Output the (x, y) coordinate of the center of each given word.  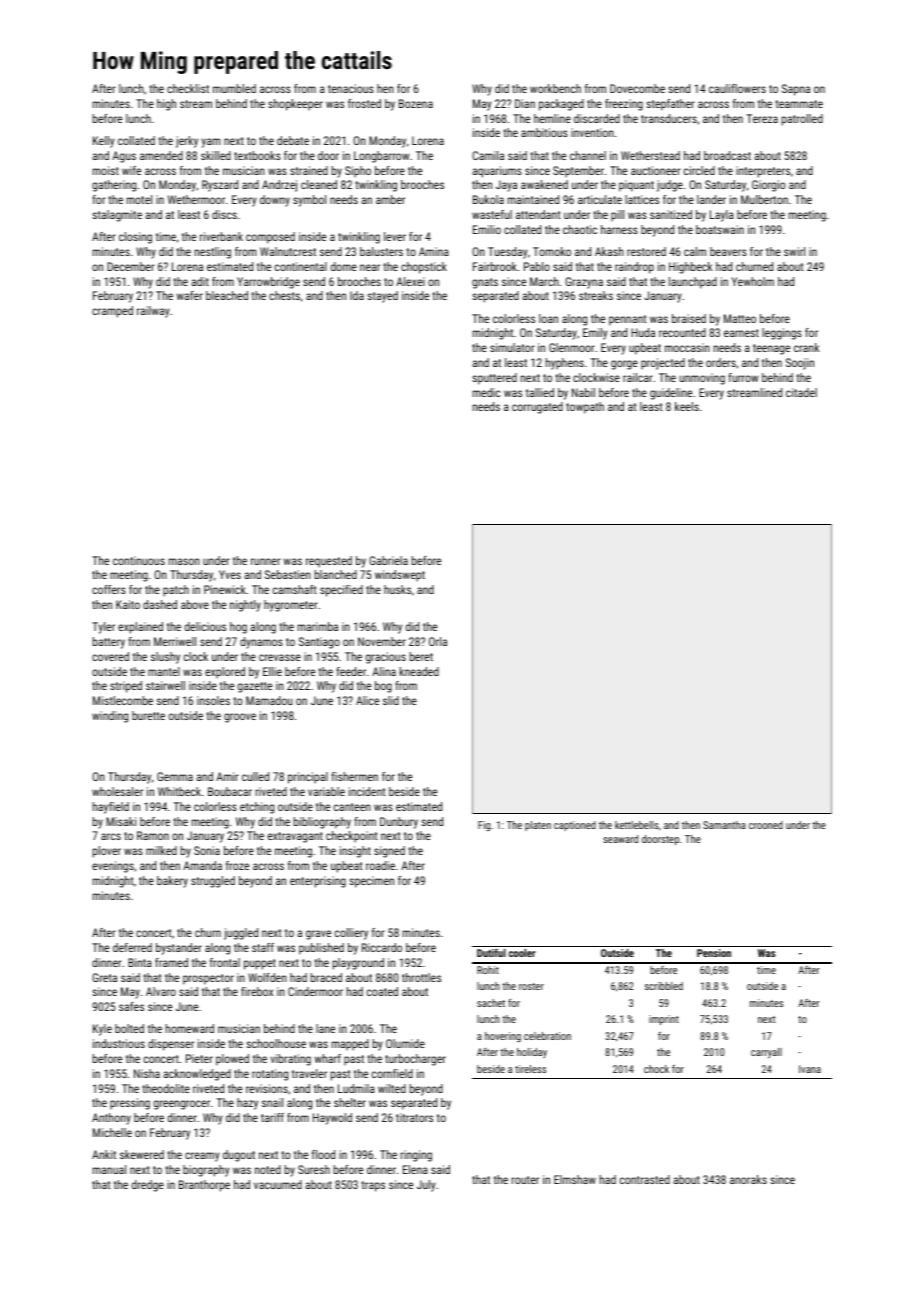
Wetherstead (650, 155)
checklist (188, 88)
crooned (766, 825)
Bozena (416, 103)
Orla (438, 641)
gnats (485, 283)
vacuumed (278, 1184)
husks (397, 589)
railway (153, 312)
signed (389, 852)
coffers (109, 589)
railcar (637, 377)
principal (308, 778)
